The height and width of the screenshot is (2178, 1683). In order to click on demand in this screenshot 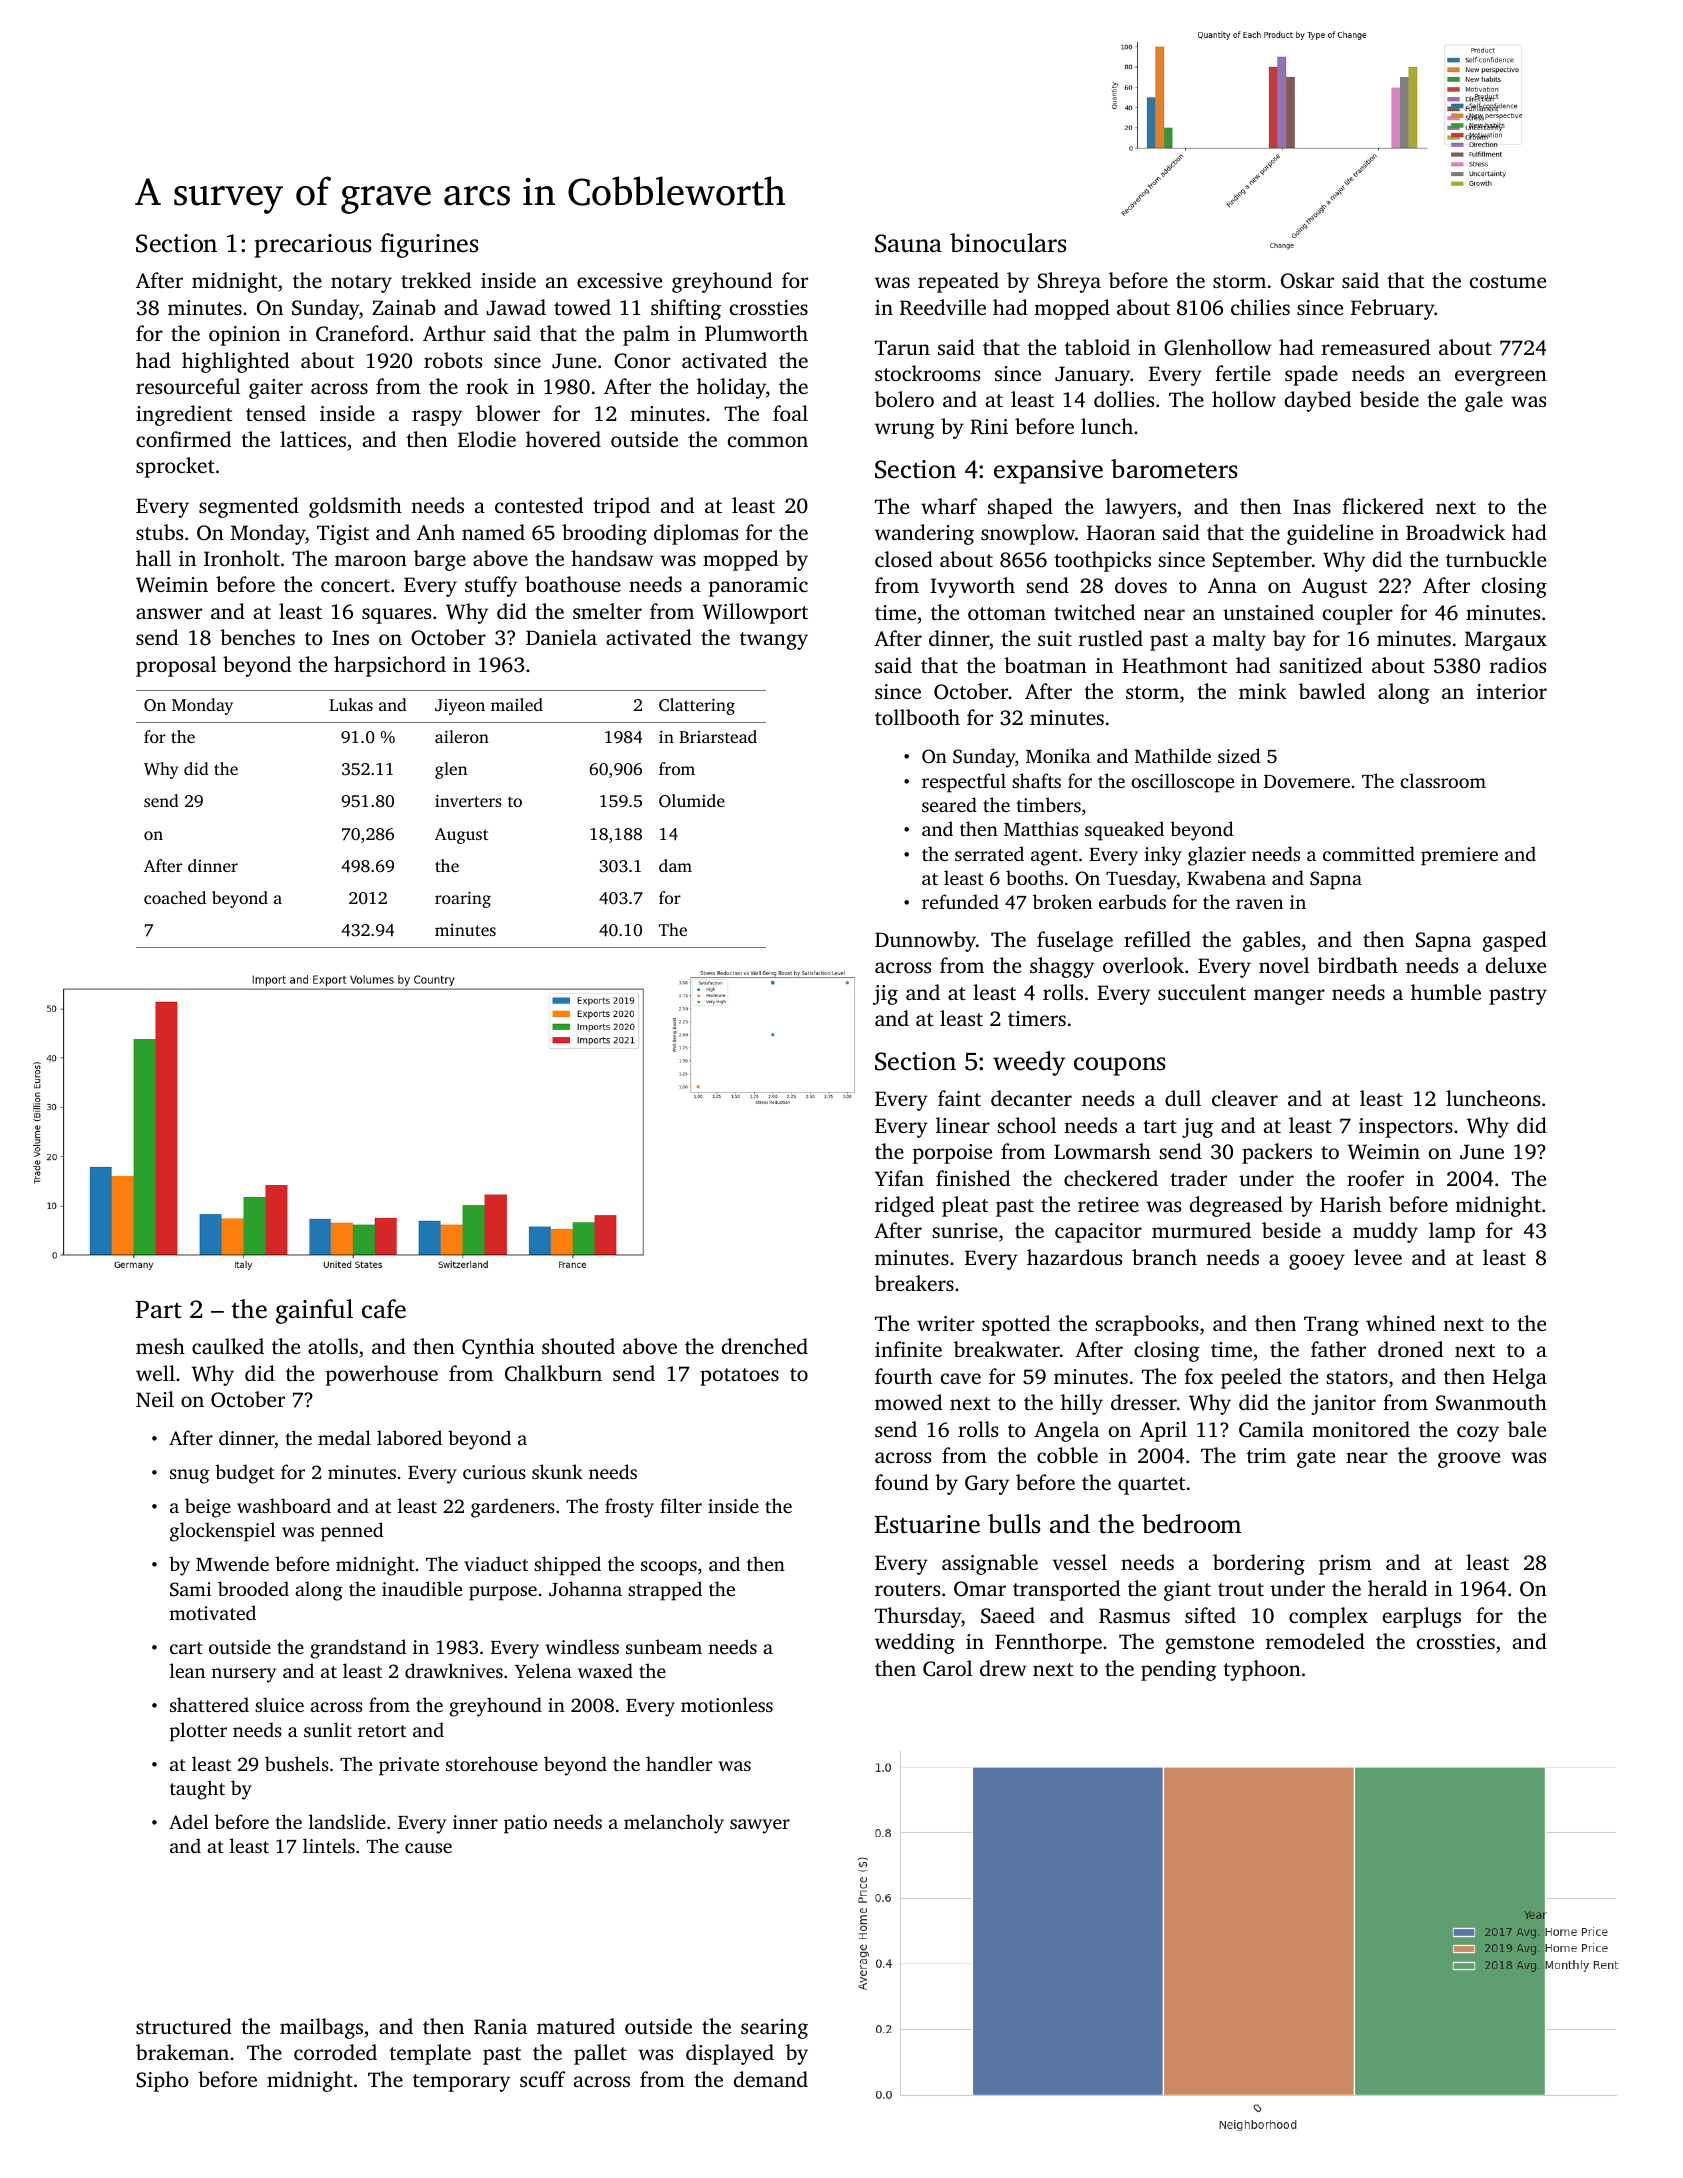, I will do `click(771, 2079)`.
